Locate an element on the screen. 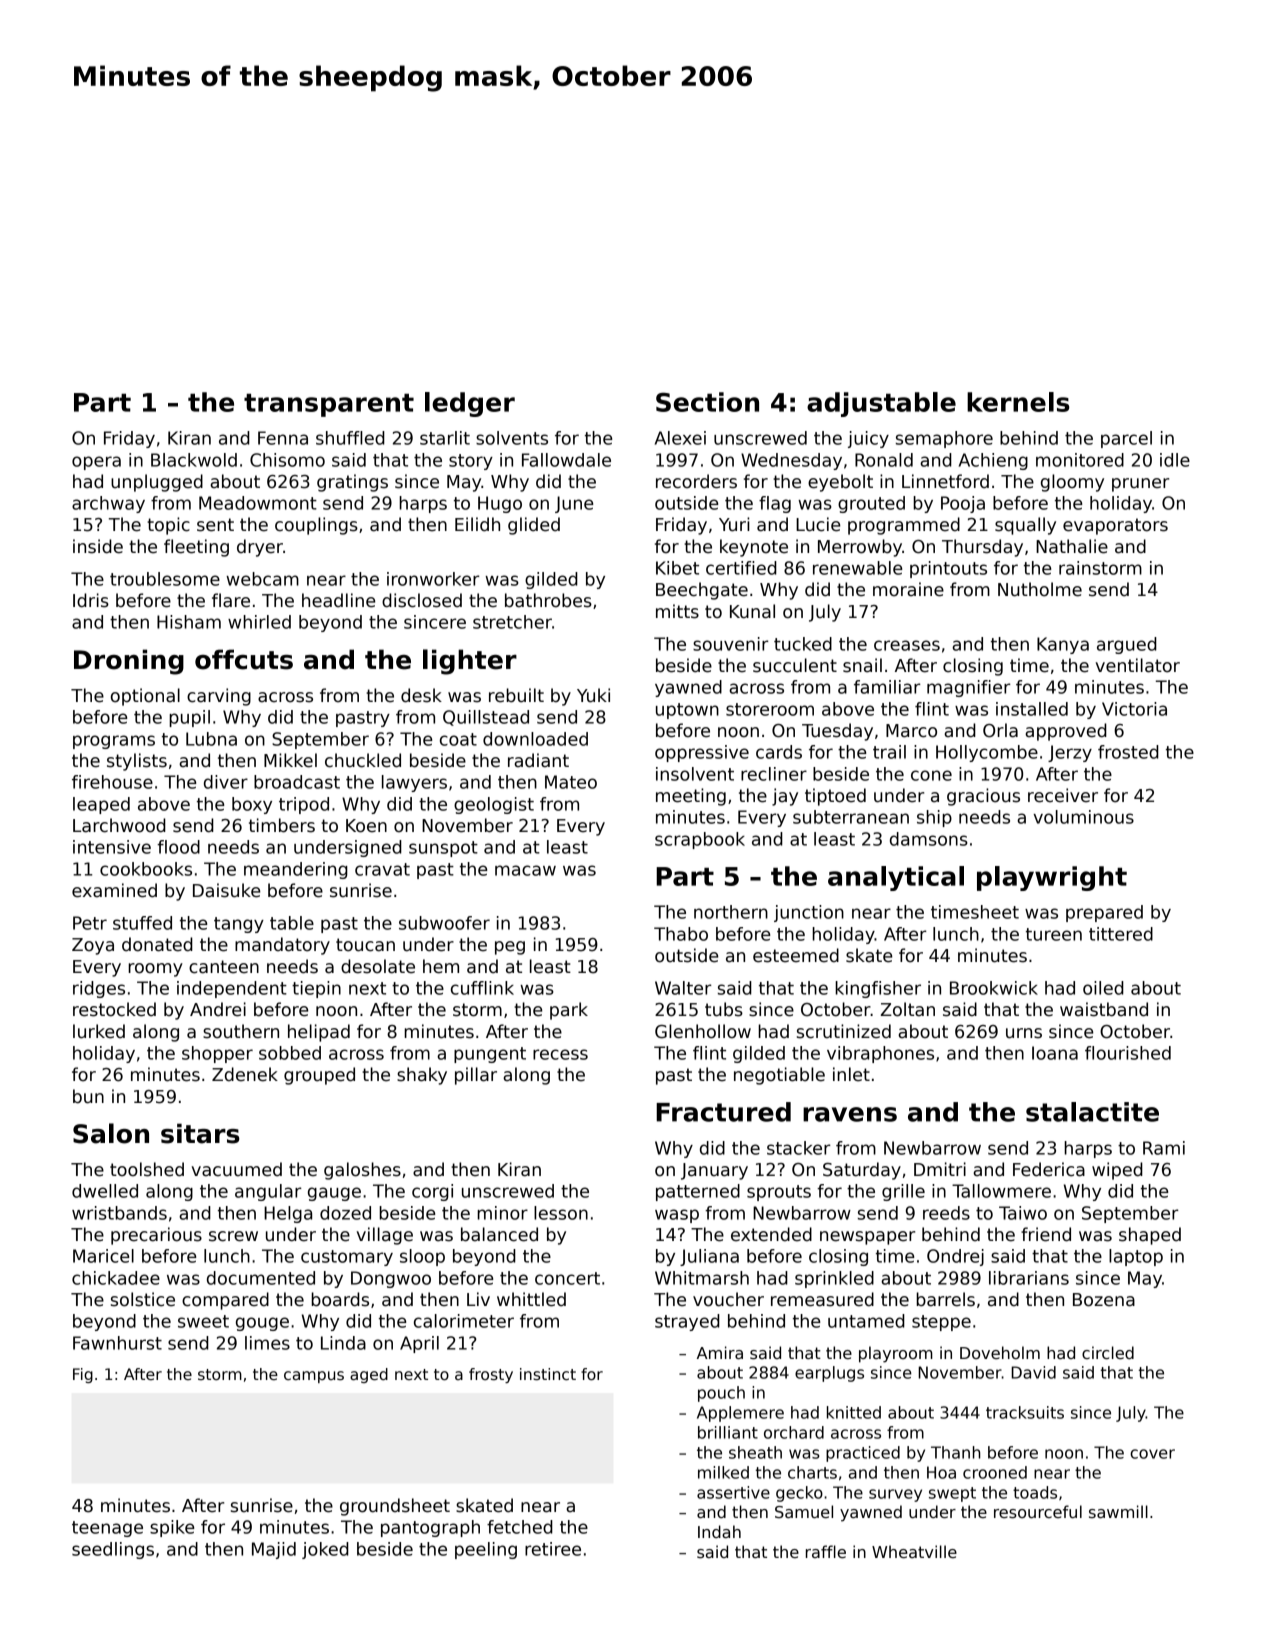  bun is located at coordinates (88, 1096).
